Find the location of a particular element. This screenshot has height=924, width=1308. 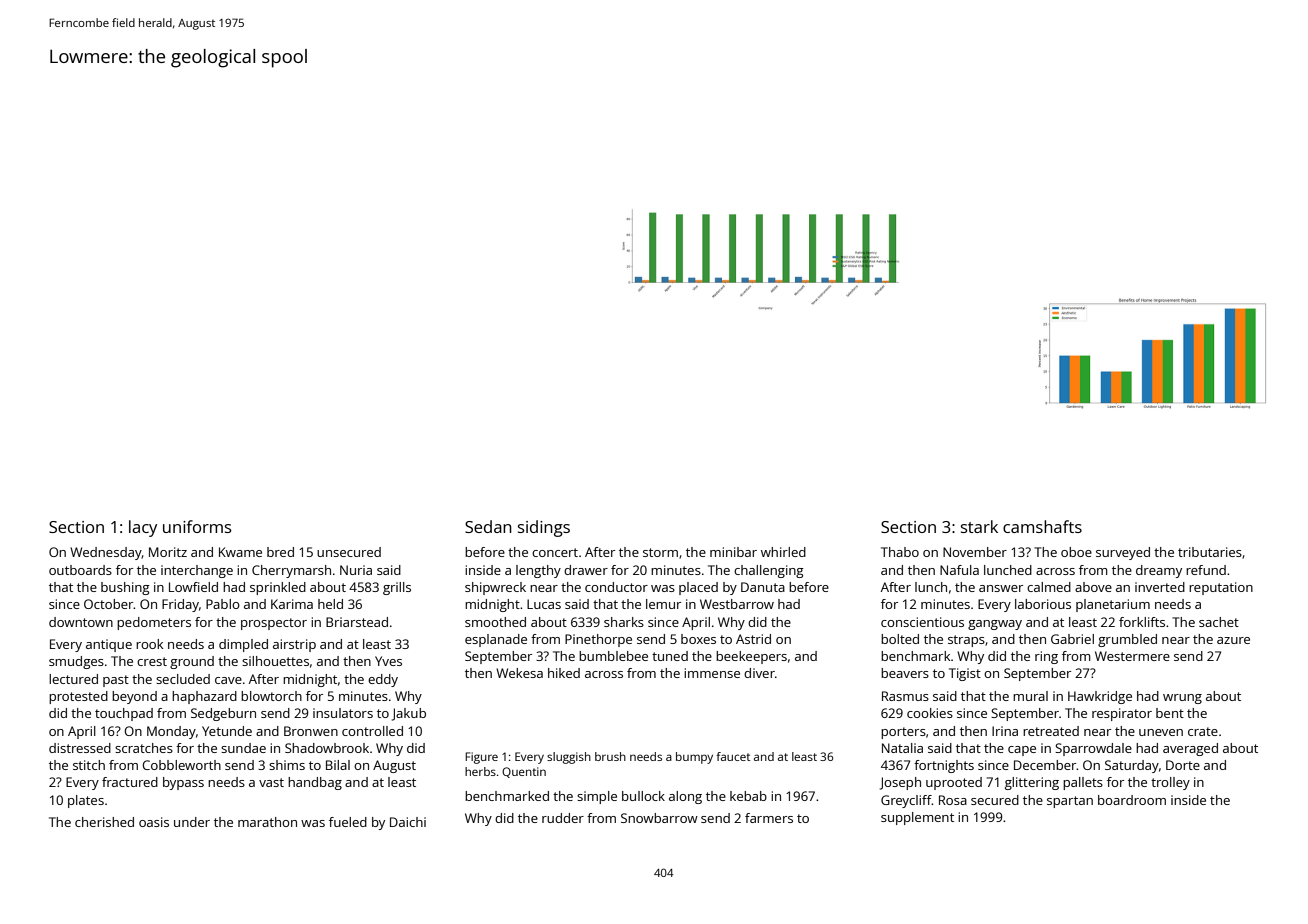

outboards is located at coordinates (80, 570).
